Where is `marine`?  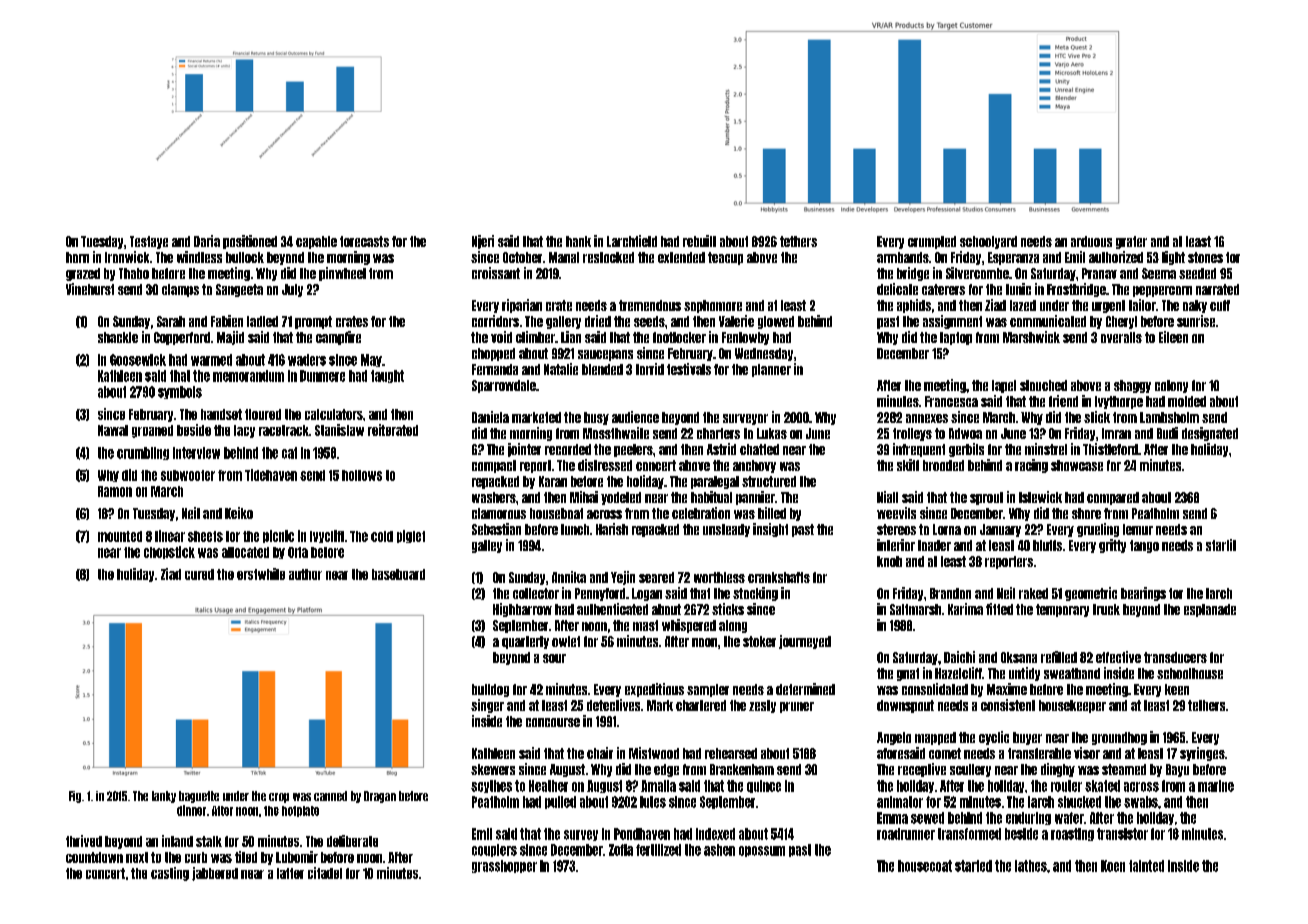
marine is located at coordinates (1216, 786).
